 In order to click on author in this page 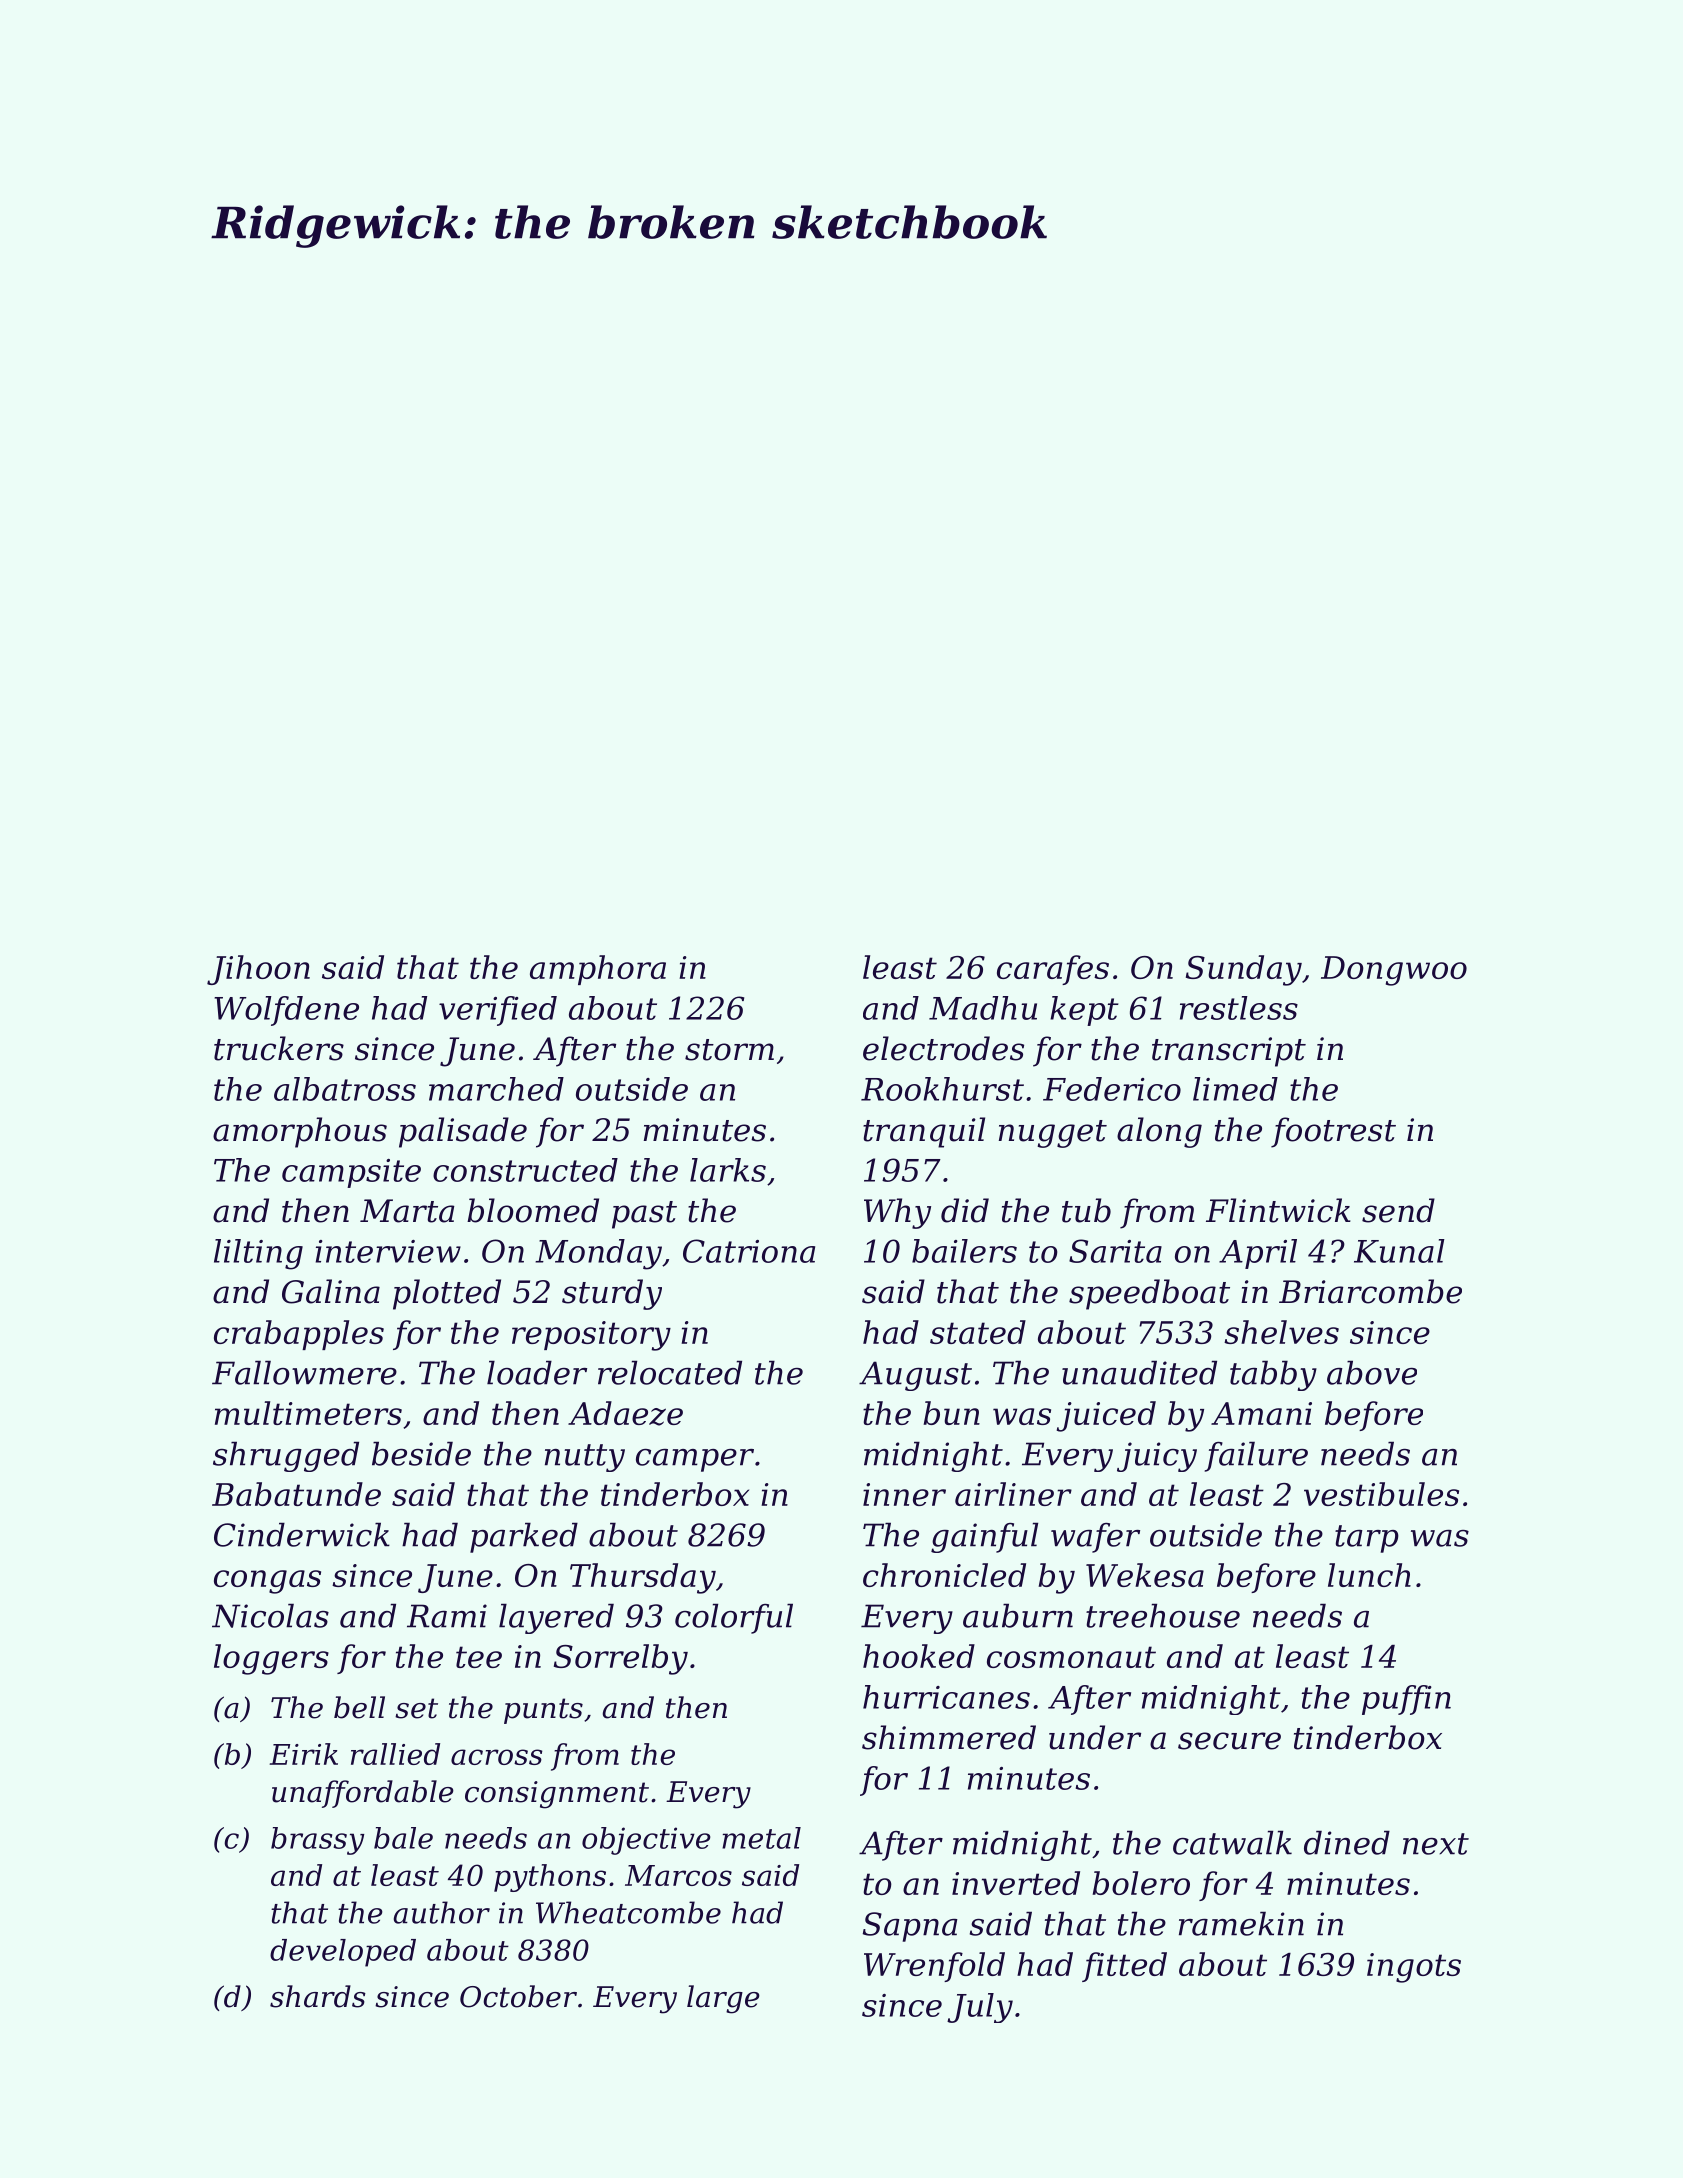, I will do `click(442, 1912)`.
